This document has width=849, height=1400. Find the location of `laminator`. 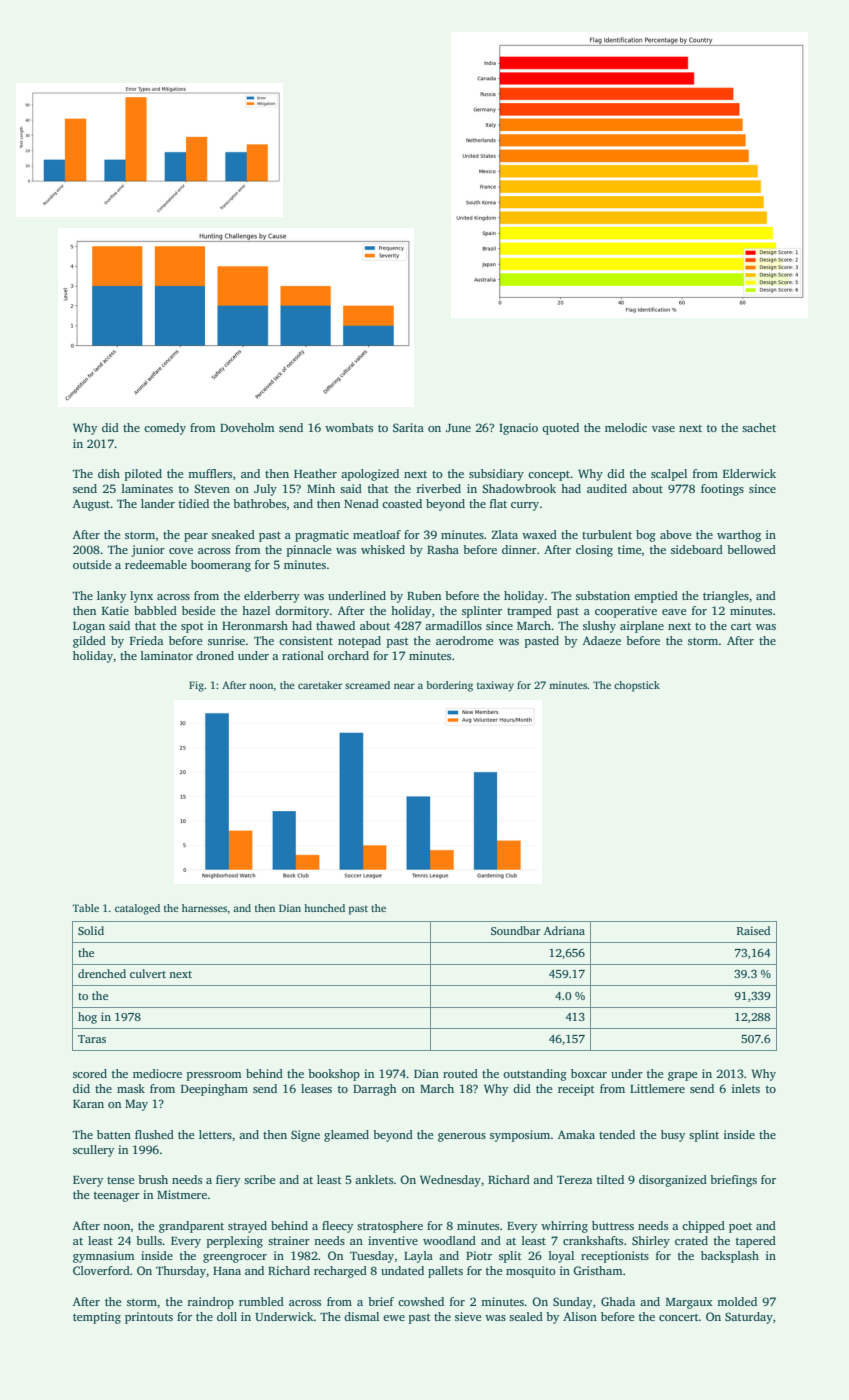

laminator is located at coordinates (167, 655).
